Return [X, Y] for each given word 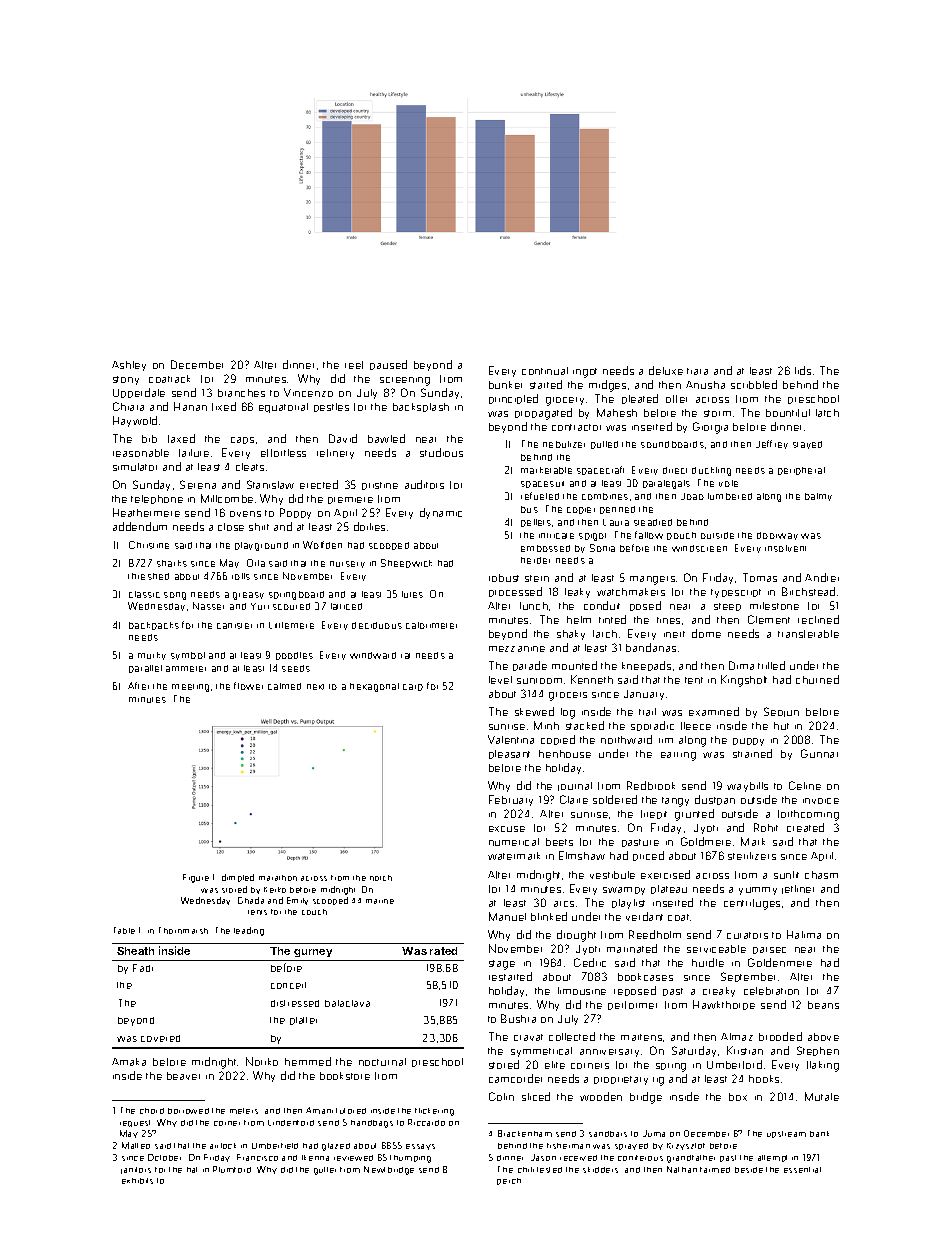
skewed [534, 711]
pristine [380, 486]
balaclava [347, 1003]
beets [559, 842]
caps [242, 440]
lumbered [730, 496]
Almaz [737, 1037]
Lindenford [291, 1123]
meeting [190, 688]
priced [648, 856]
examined [714, 711]
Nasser [208, 606]
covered [160, 1038]
